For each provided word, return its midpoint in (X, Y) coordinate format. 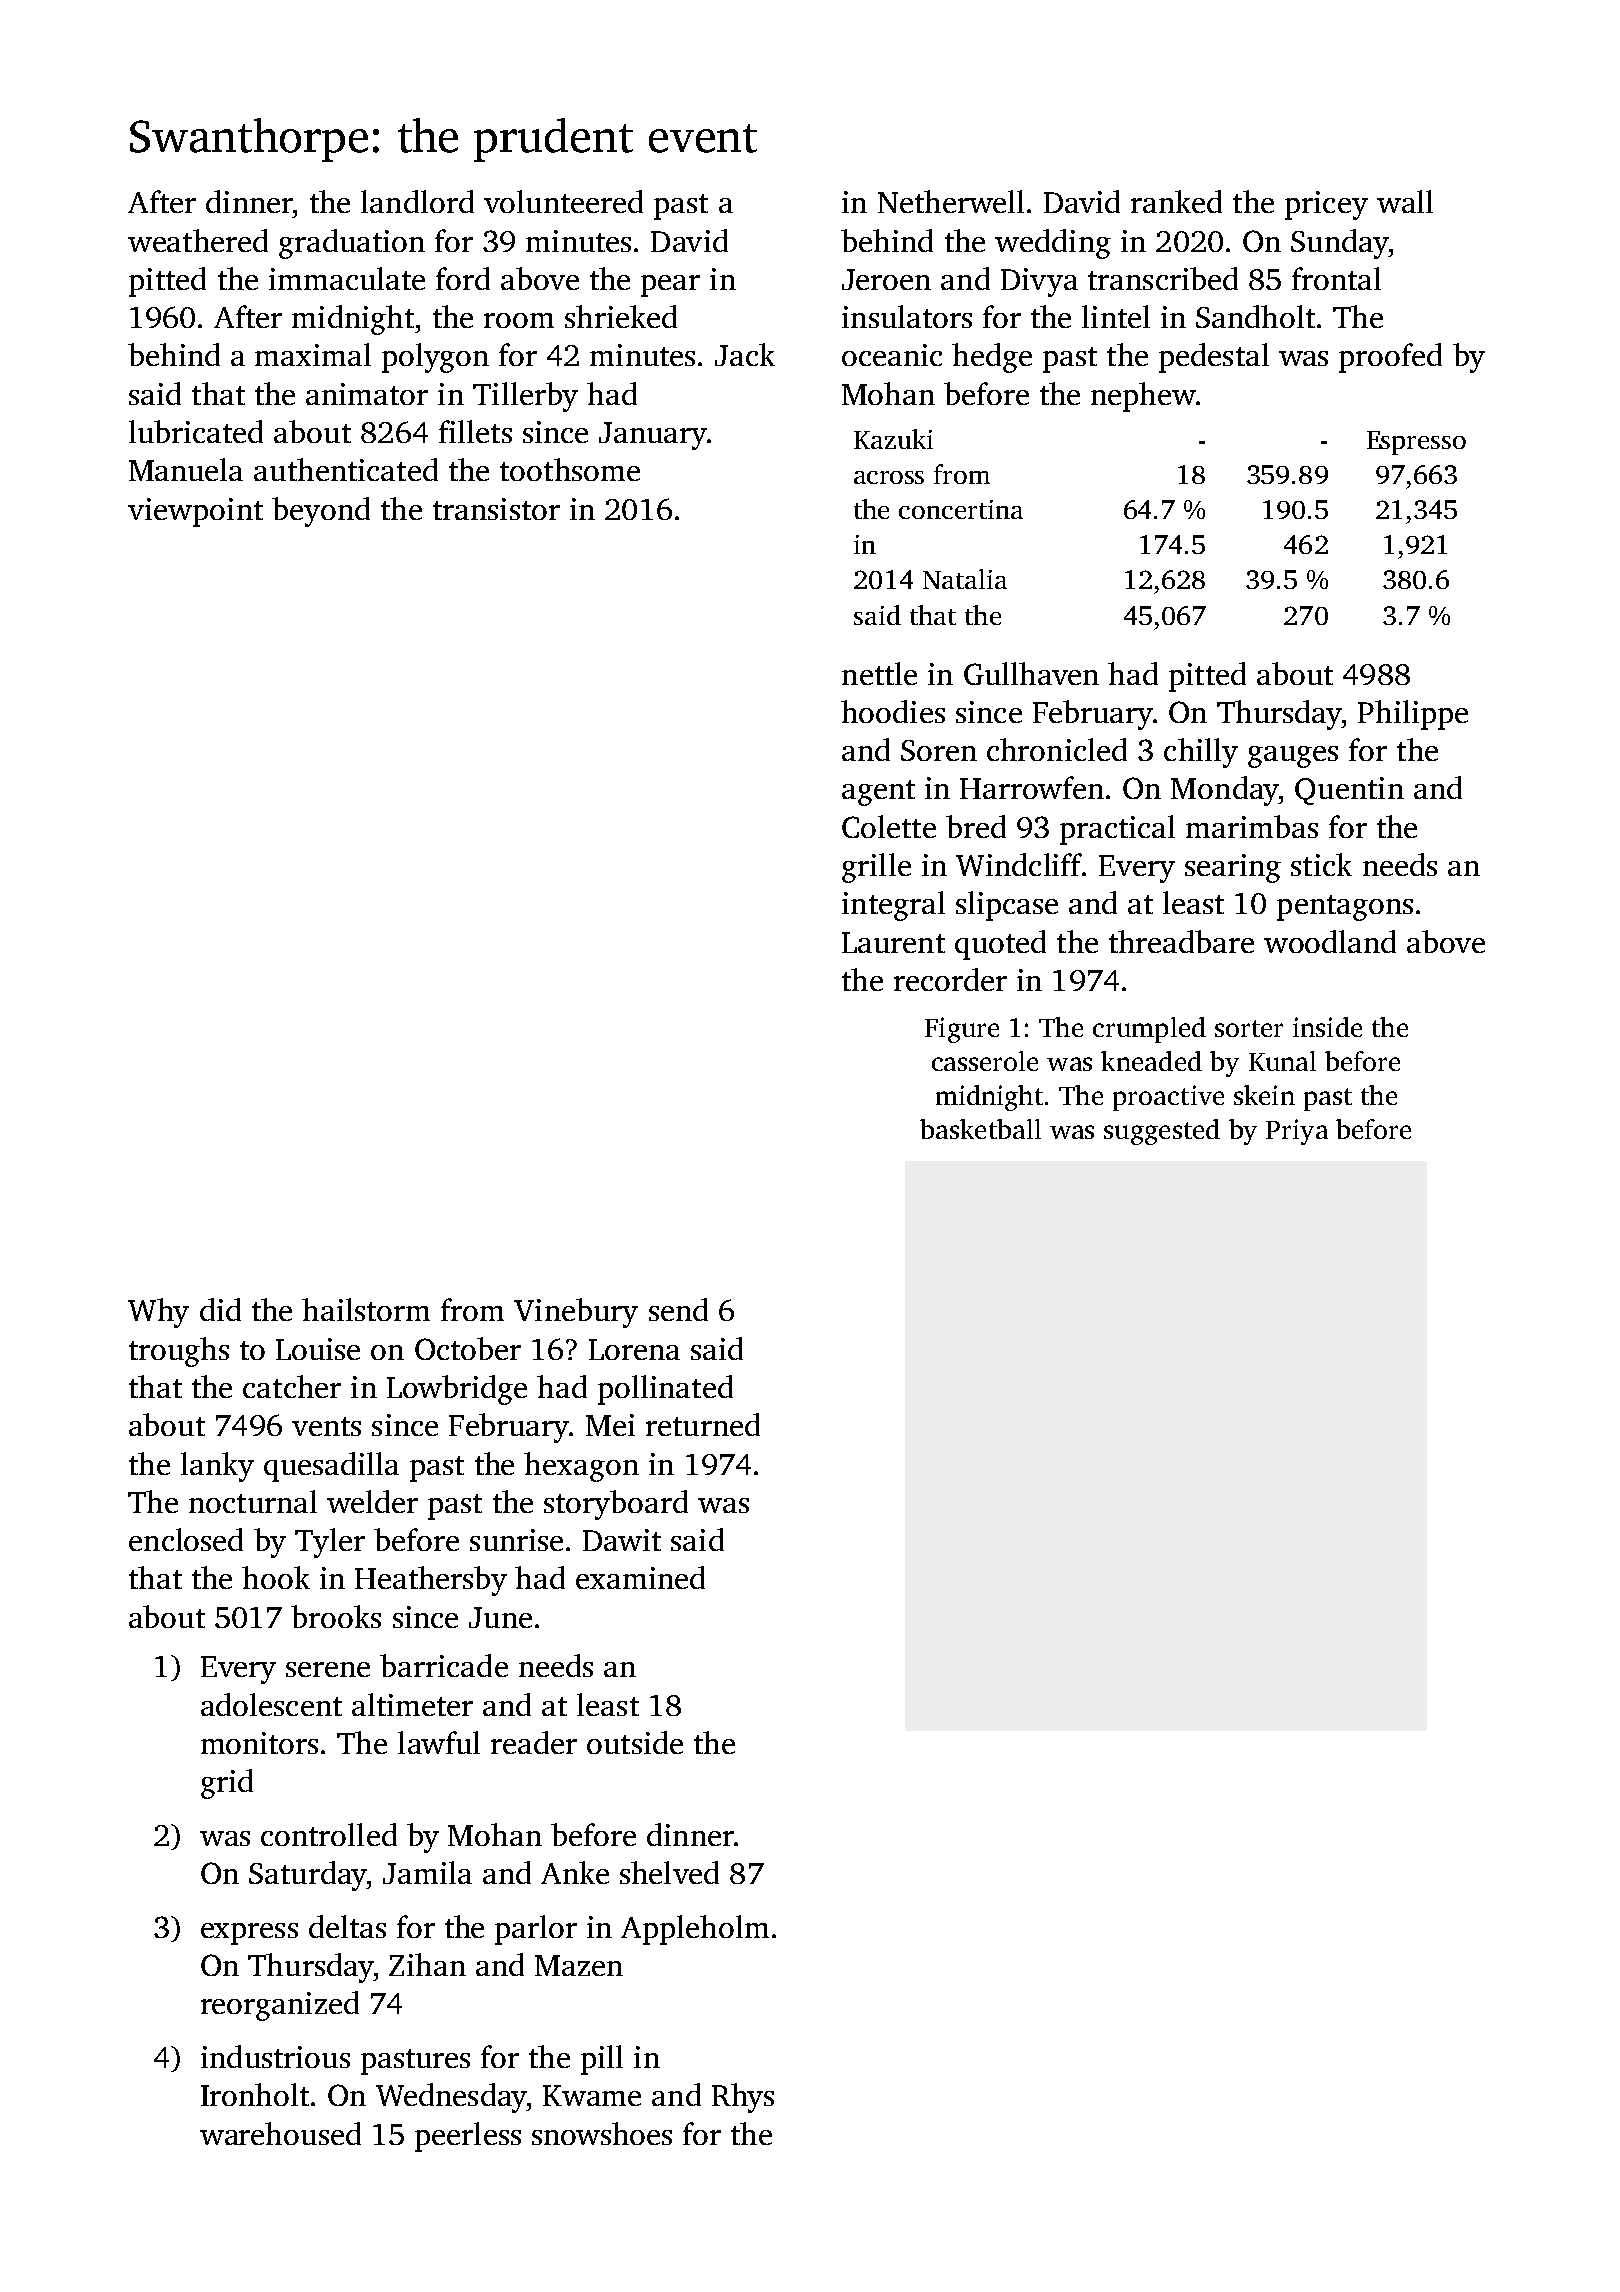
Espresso (1416, 443)
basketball (980, 1129)
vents (326, 1426)
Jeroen (886, 279)
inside (1327, 1027)
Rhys (743, 2098)
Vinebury (576, 1313)
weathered (198, 240)
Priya (1297, 1132)
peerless (468, 2137)
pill (602, 2060)
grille (876, 868)
